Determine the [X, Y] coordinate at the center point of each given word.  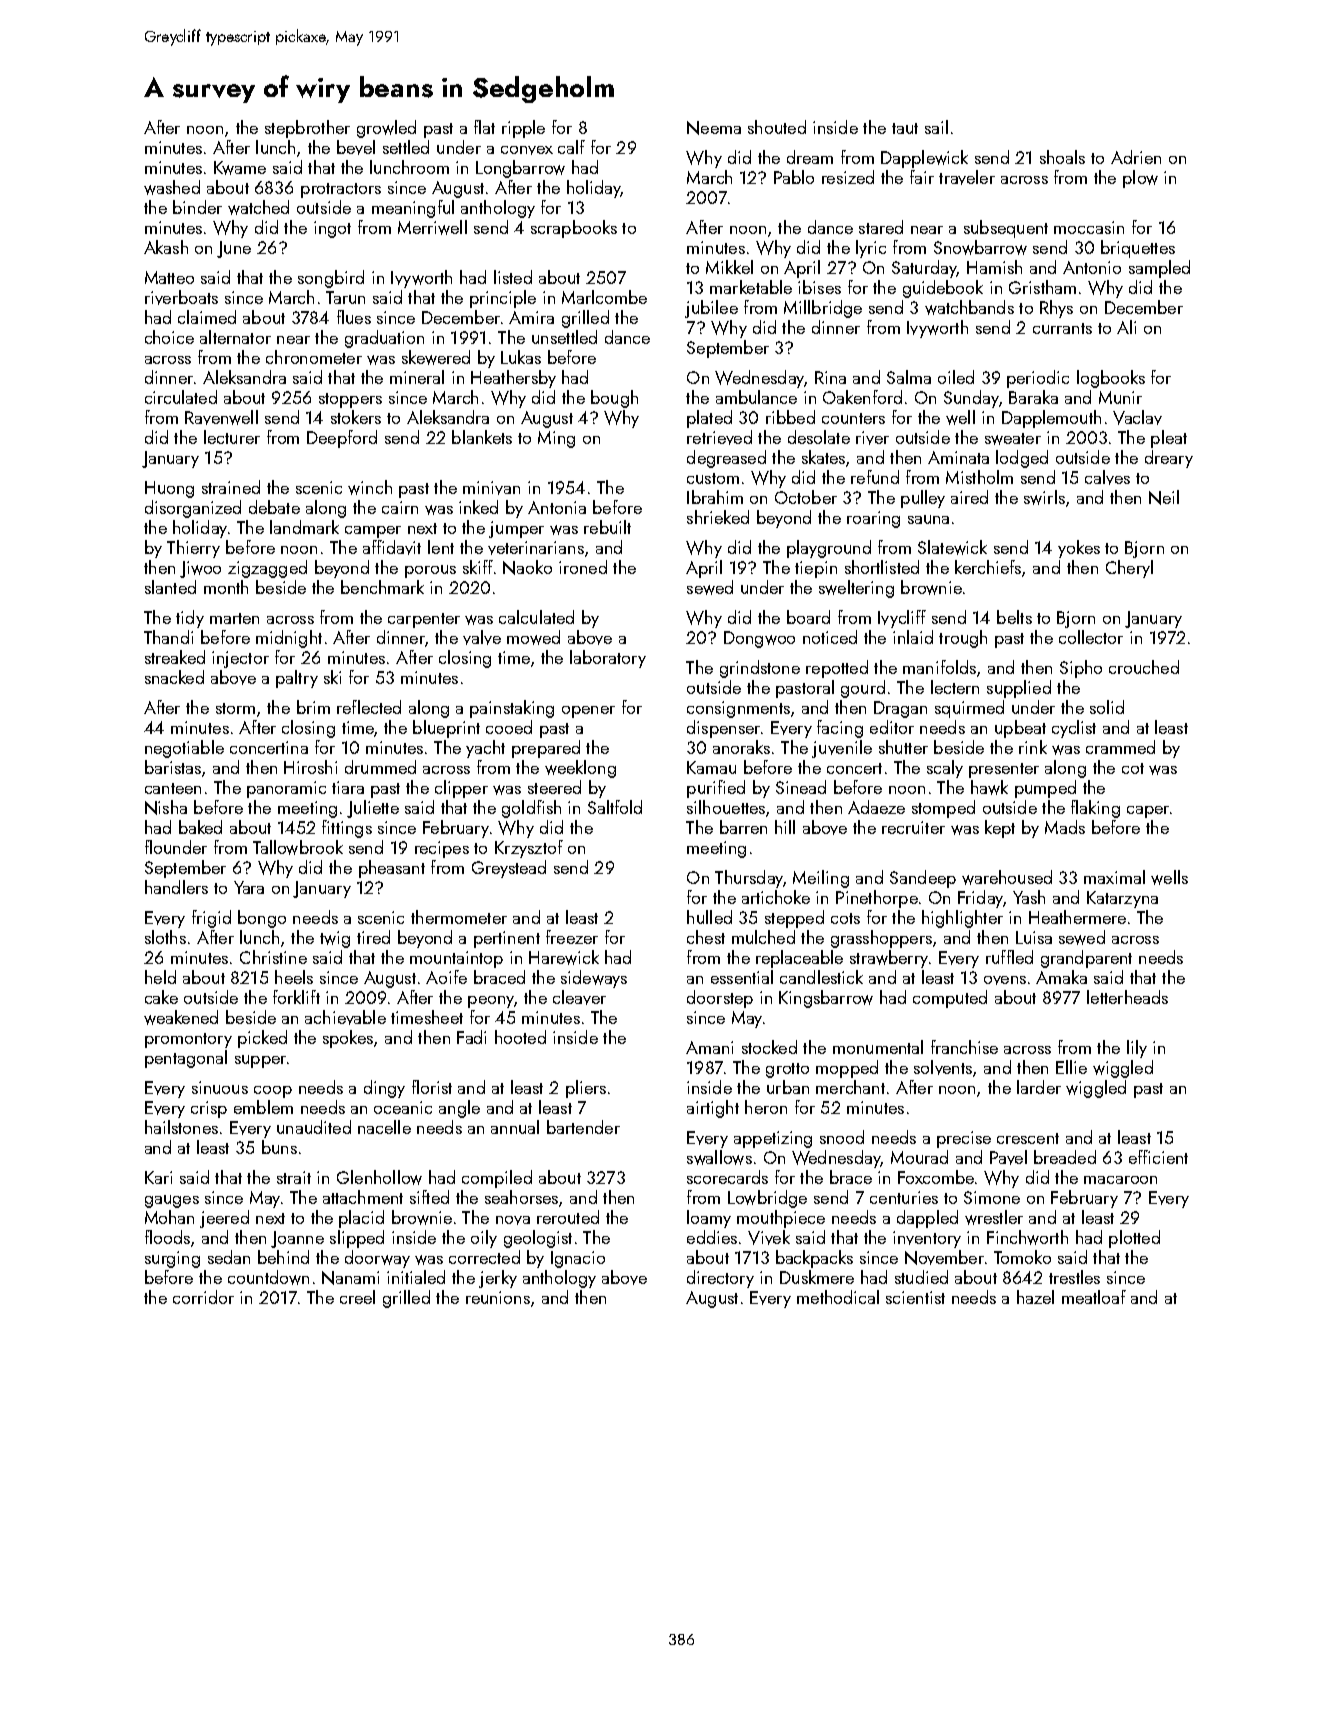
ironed [583, 567]
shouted [777, 127]
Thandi [168, 637]
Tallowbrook [298, 847]
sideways [594, 979]
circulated [181, 397]
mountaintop [456, 959]
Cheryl [1129, 569]
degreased [726, 459]
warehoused [1007, 877]
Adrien [1136, 157]
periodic [1038, 379]
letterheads [1127, 997]
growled [386, 129]
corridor [203, 1297]
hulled [709, 917]
